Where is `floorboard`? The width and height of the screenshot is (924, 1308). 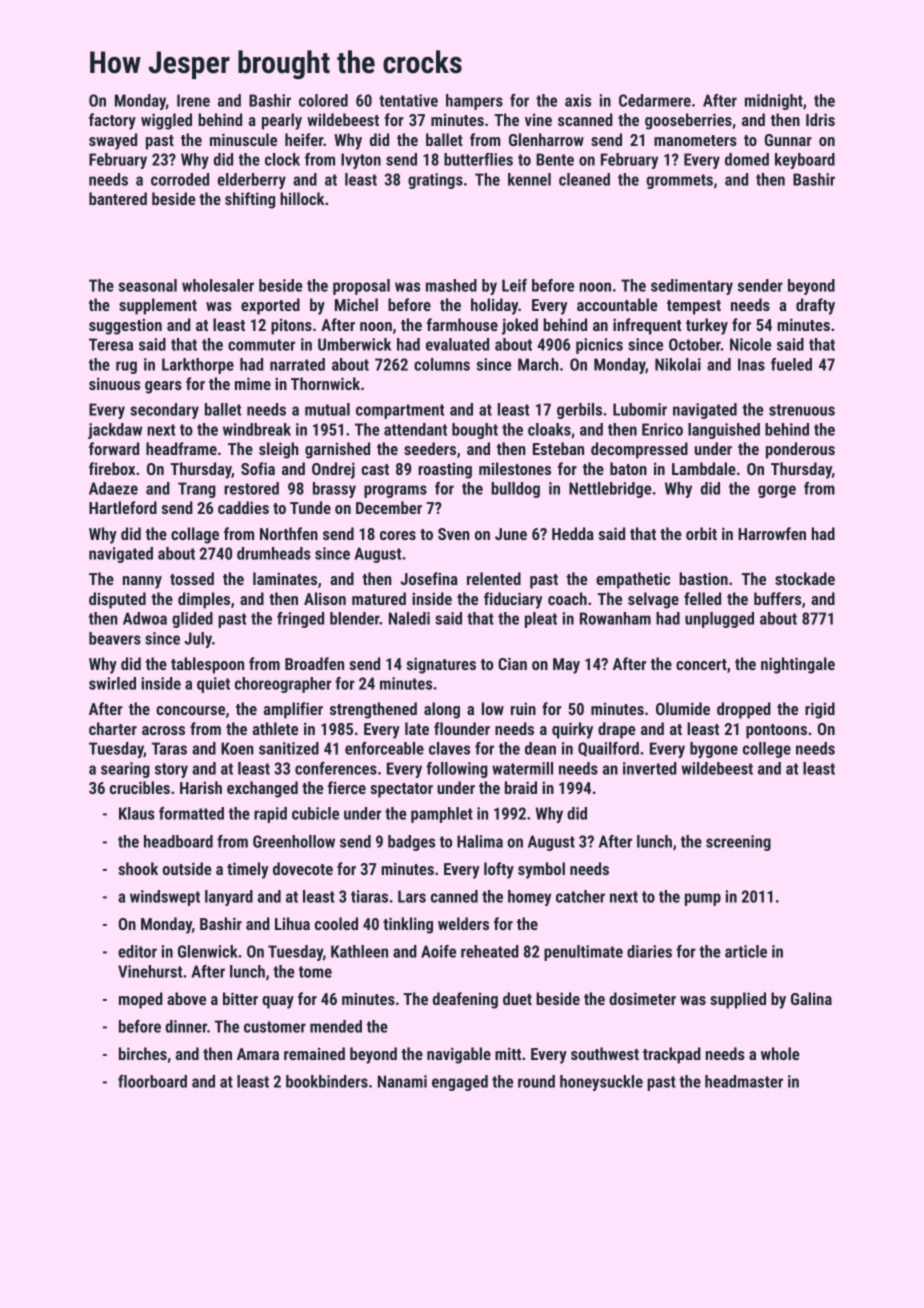 floorboard is located at coordinates (152, 1081).
